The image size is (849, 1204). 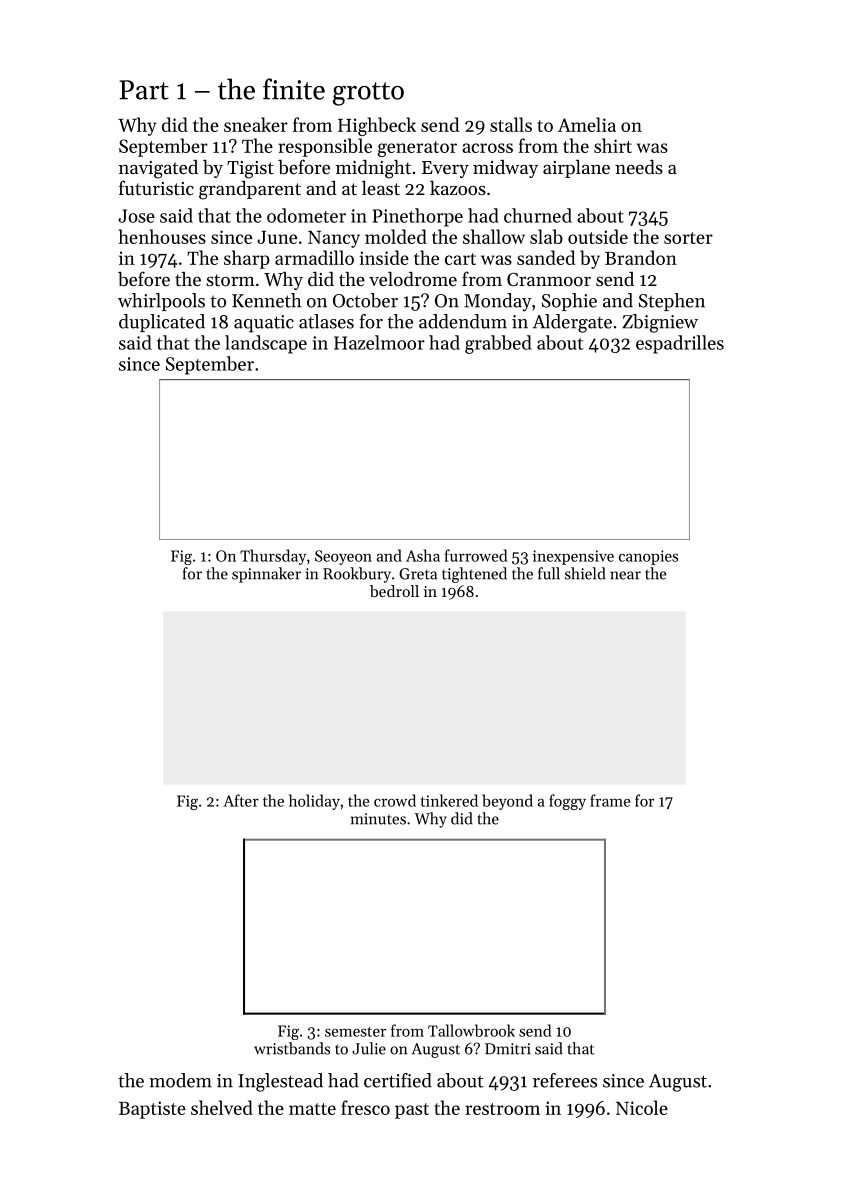 I want to click on After, so click(x=241, y=800).
